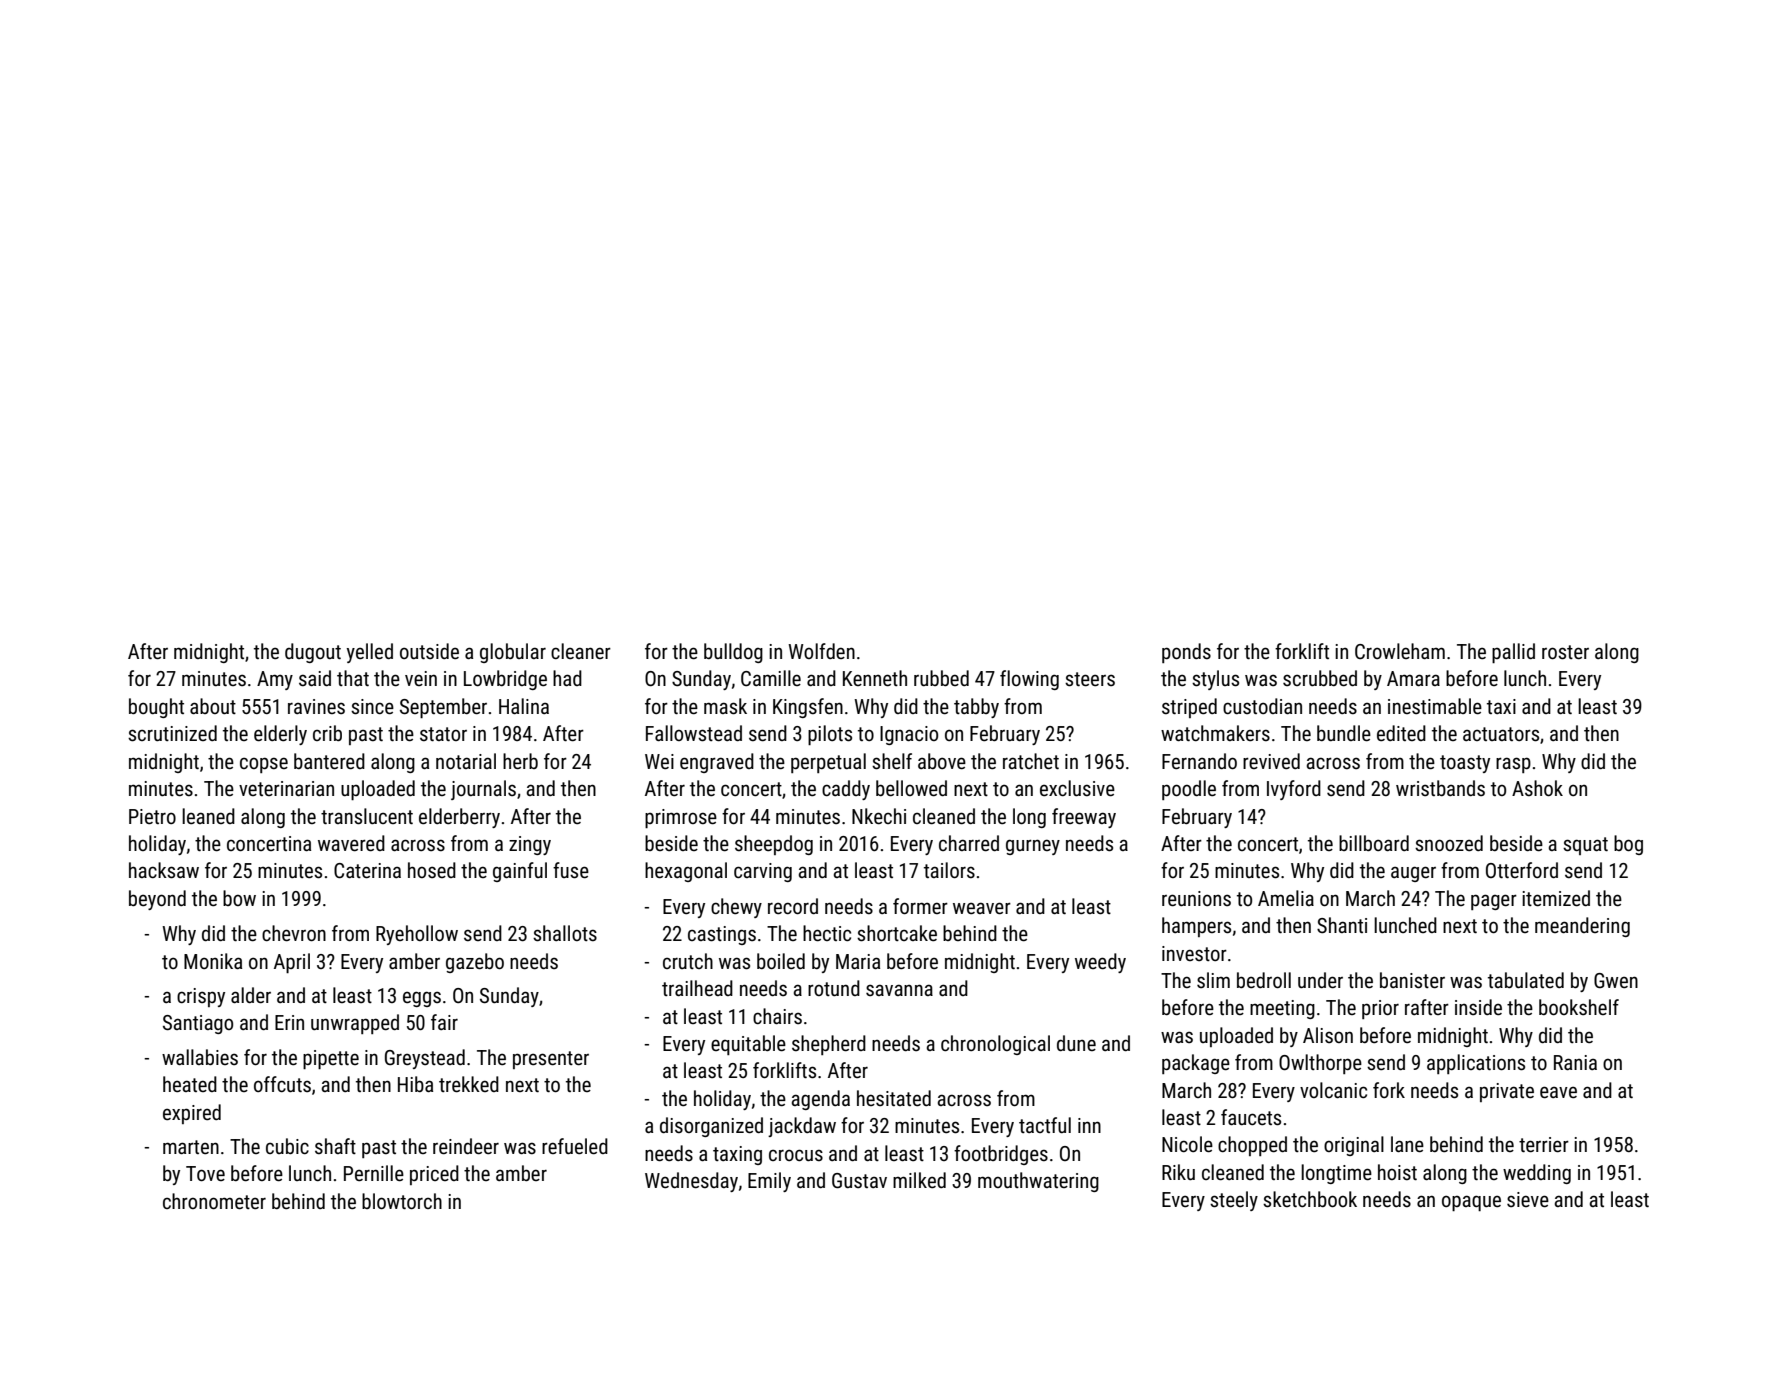  I want to click on chronometer, so click(214, 1201).
